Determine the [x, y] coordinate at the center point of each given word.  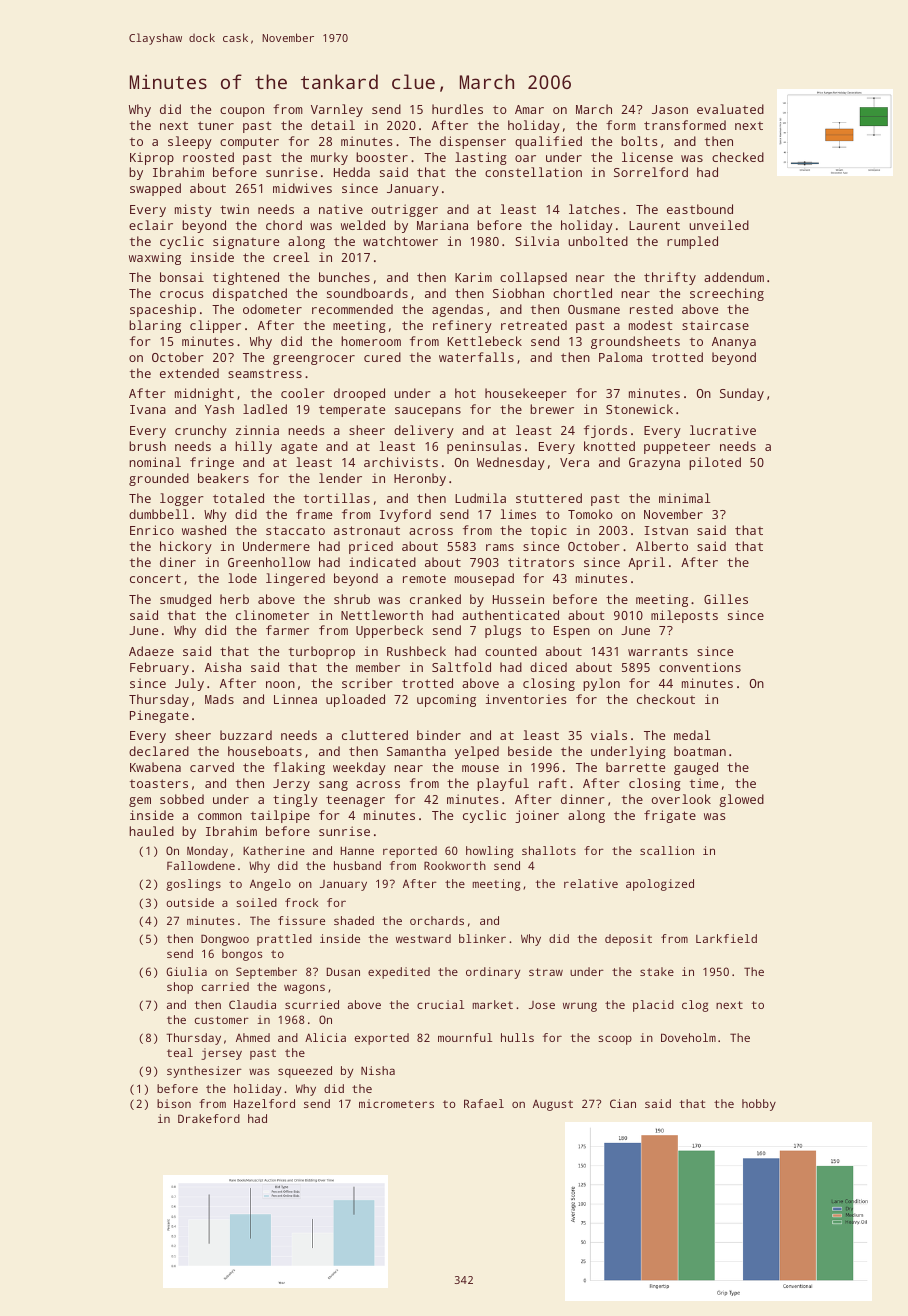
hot [465, 393]
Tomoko [590, 514]
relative [591, 883]
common [220, 816]
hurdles [457, 109]
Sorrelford [651, 172]
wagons [304, 989]
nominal [155, 462]
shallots [549, 850]
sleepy [190, 142]
